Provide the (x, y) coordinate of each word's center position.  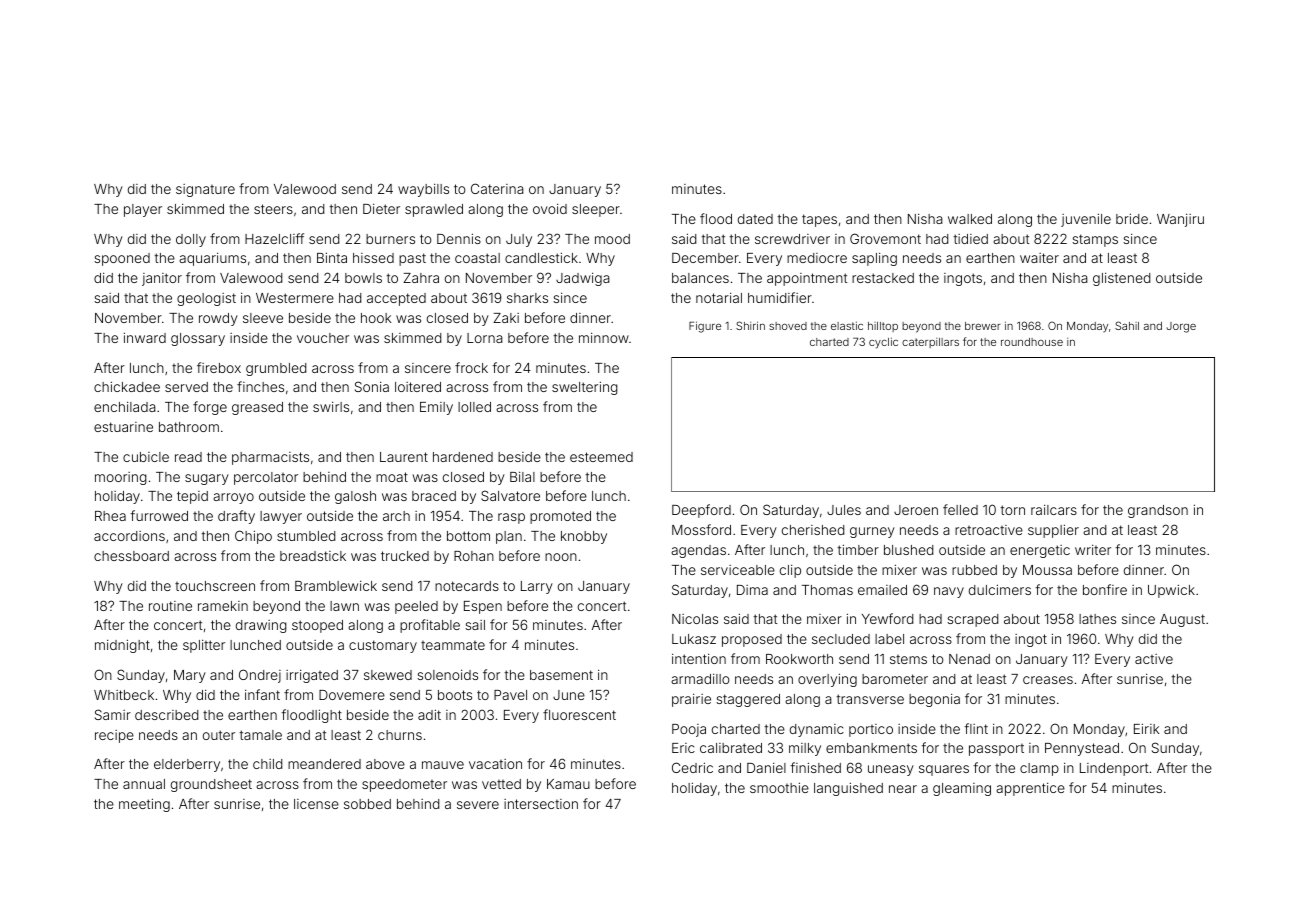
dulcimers (1000, 589)
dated (755, 219)
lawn (344, 606)
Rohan (474, 556)
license (316, 804)
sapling (874, 259)
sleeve (263, 318)
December (705, 258)
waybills (423, 190)
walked (970, 219)
